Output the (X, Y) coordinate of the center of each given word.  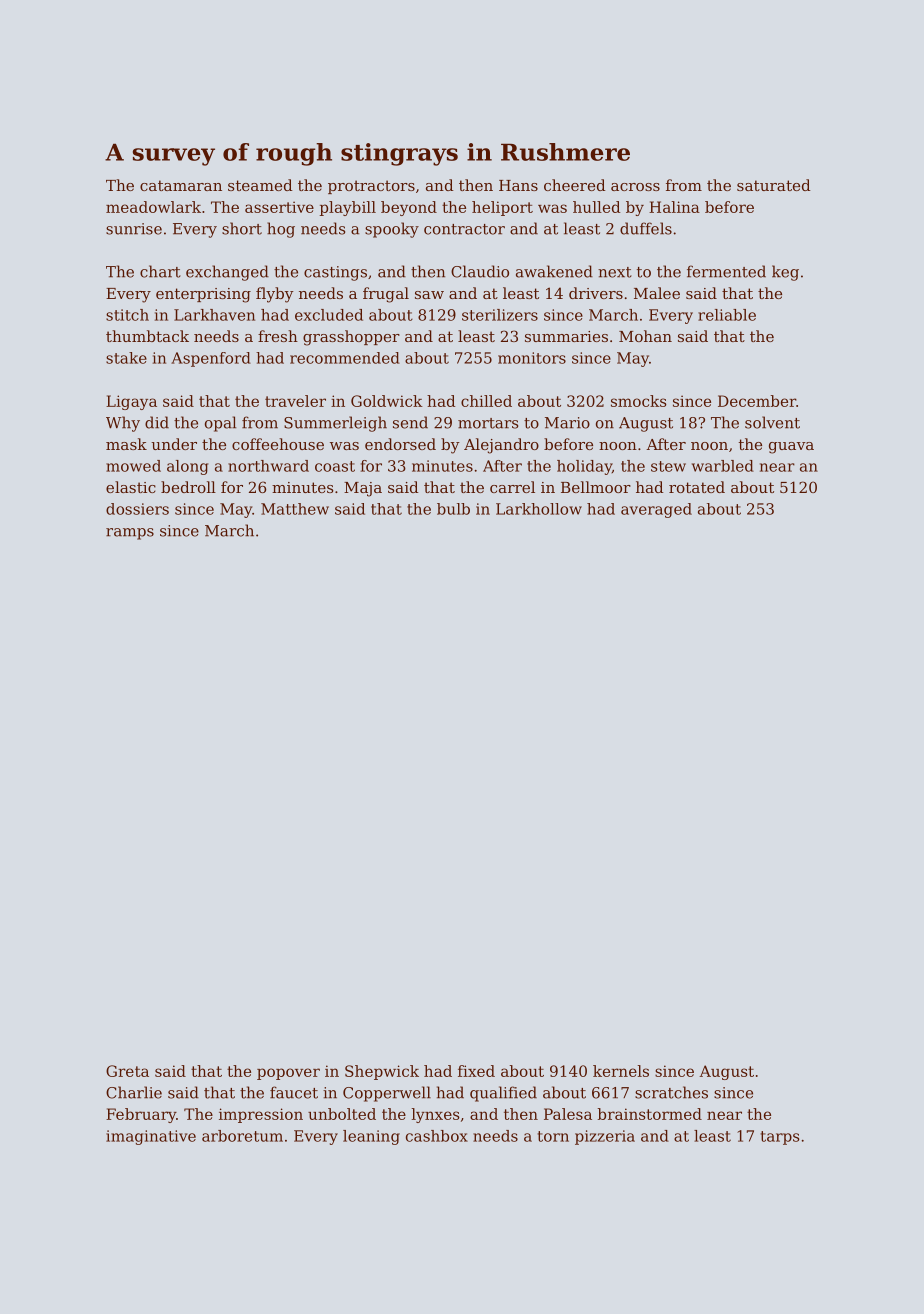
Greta (127, 1071)
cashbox (437, 1136)
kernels (621, 1071)
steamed (260, 185)
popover (288, 1074)
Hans (518, 185)
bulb (453, 509)
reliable (727, 315)
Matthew (295, 509)
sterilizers (500, 315)
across (635, 187)
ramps (130, 534)
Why (123, 424)
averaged (656, 510)
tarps (780, 1138)
